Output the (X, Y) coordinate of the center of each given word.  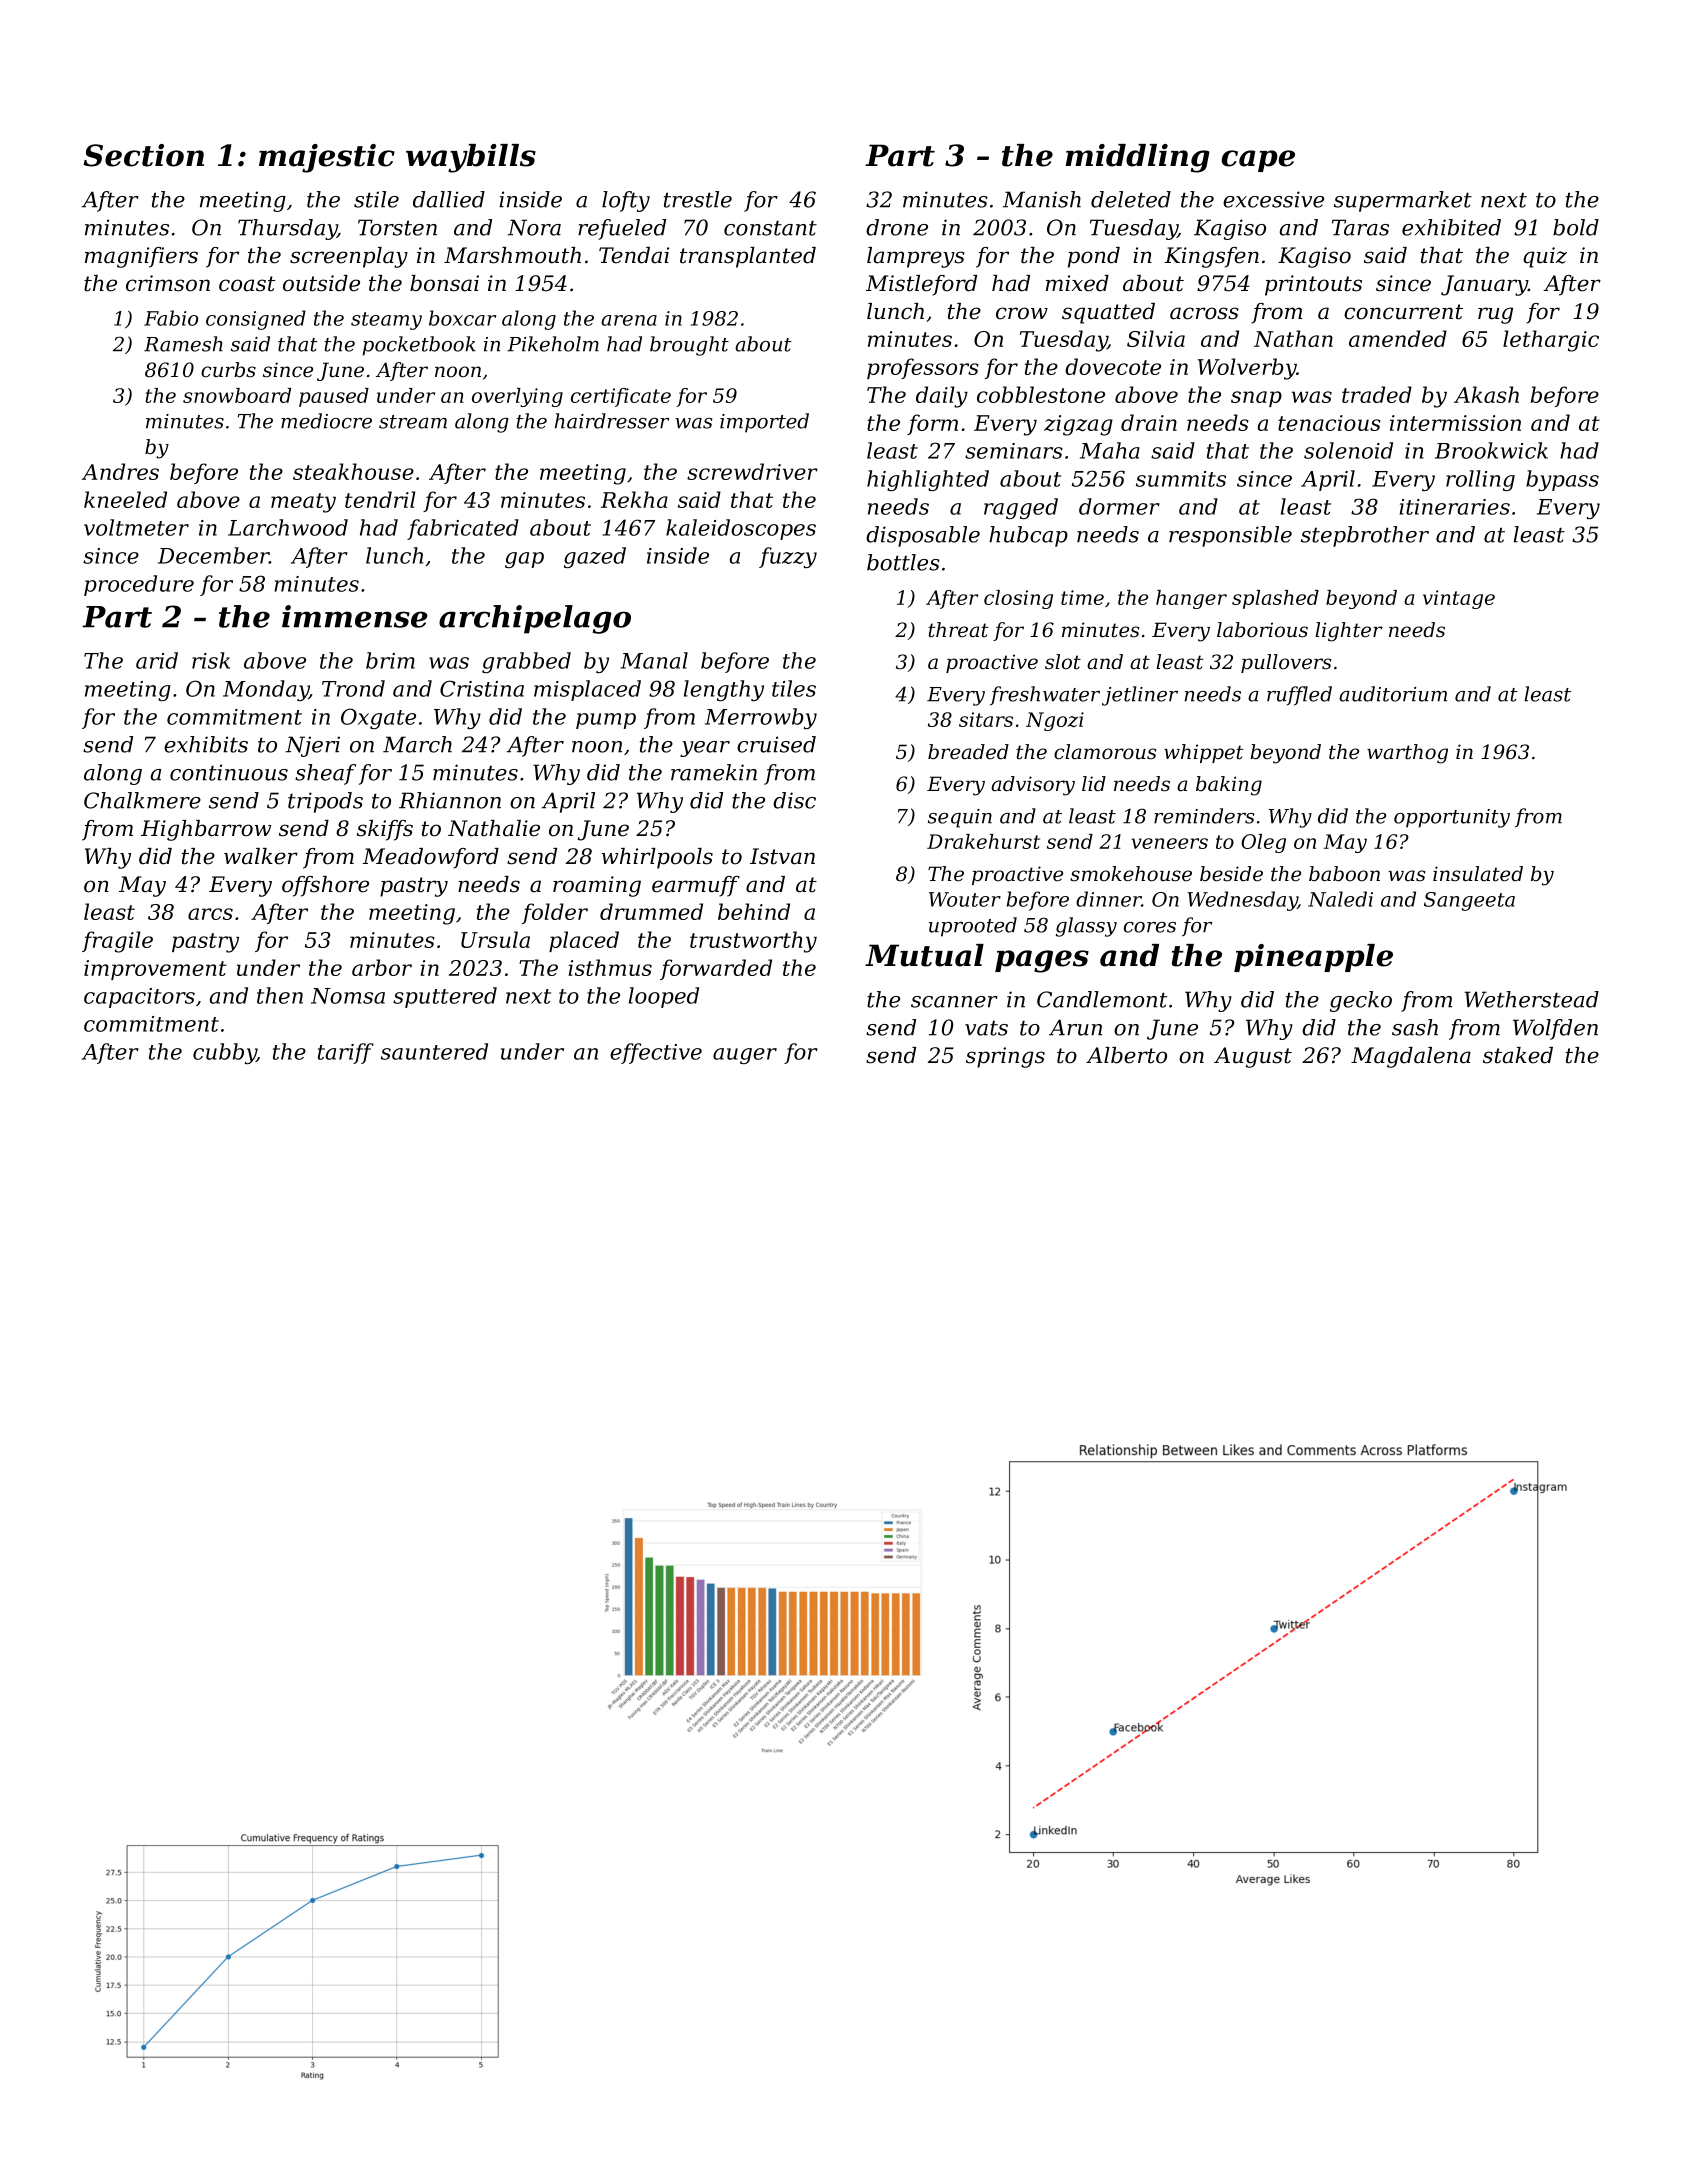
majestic (327, 158)
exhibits (206, 744)
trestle (698, 199)
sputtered (445, 997)
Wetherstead (1532, 999)
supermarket (1403, 201)
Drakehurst (983, 841)
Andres (120, 471)
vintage (1459, 599)
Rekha (634, 499)
